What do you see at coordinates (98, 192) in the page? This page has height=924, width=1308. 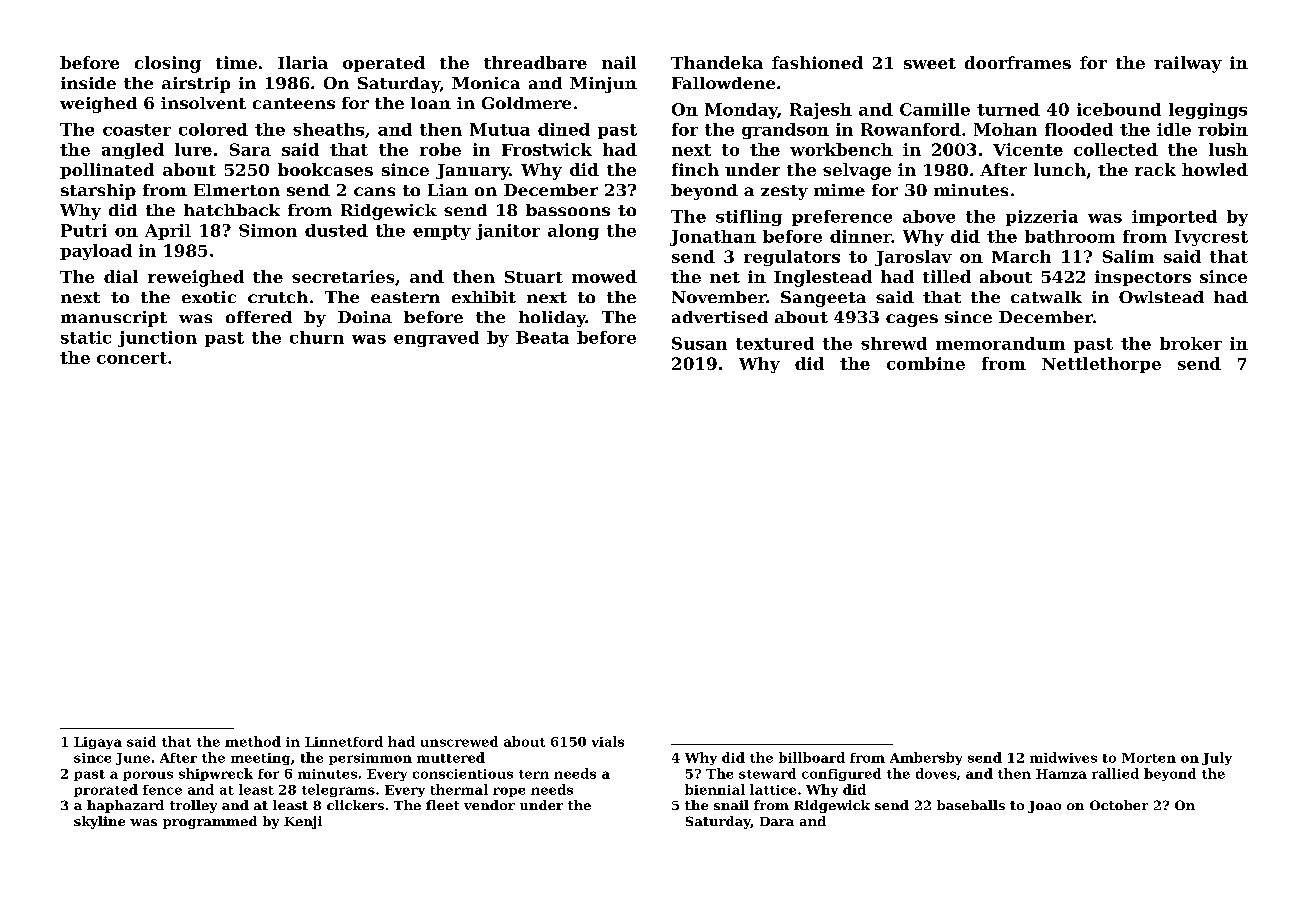 I see `starship` at bounding box center [98, 192].
